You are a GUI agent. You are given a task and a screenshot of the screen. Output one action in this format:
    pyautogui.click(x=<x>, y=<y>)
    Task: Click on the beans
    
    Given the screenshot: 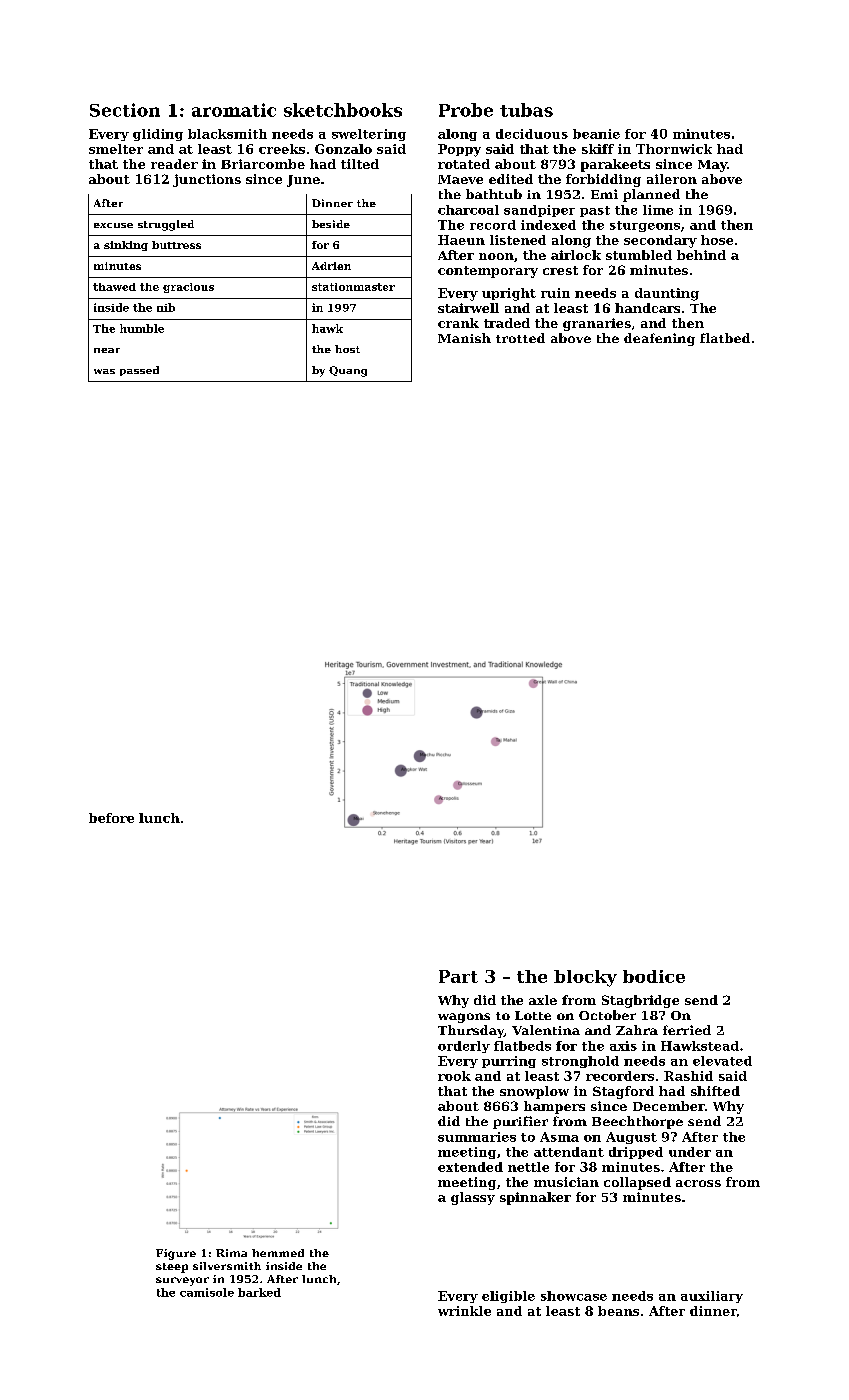 What is the action you would take?
    pyautogui.click(x=618, y=1311)
